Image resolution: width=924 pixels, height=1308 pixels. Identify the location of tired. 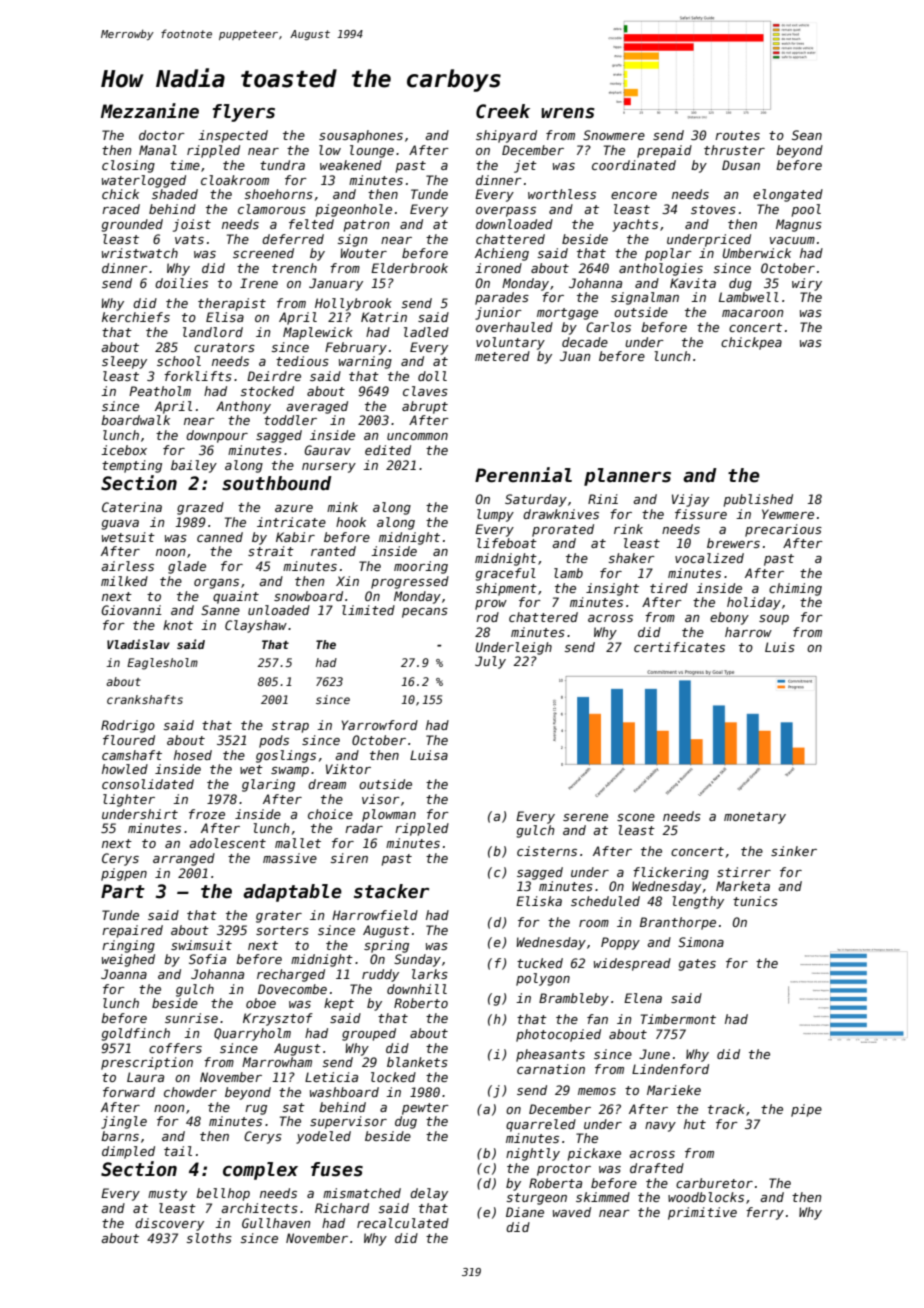
(669, 588).
